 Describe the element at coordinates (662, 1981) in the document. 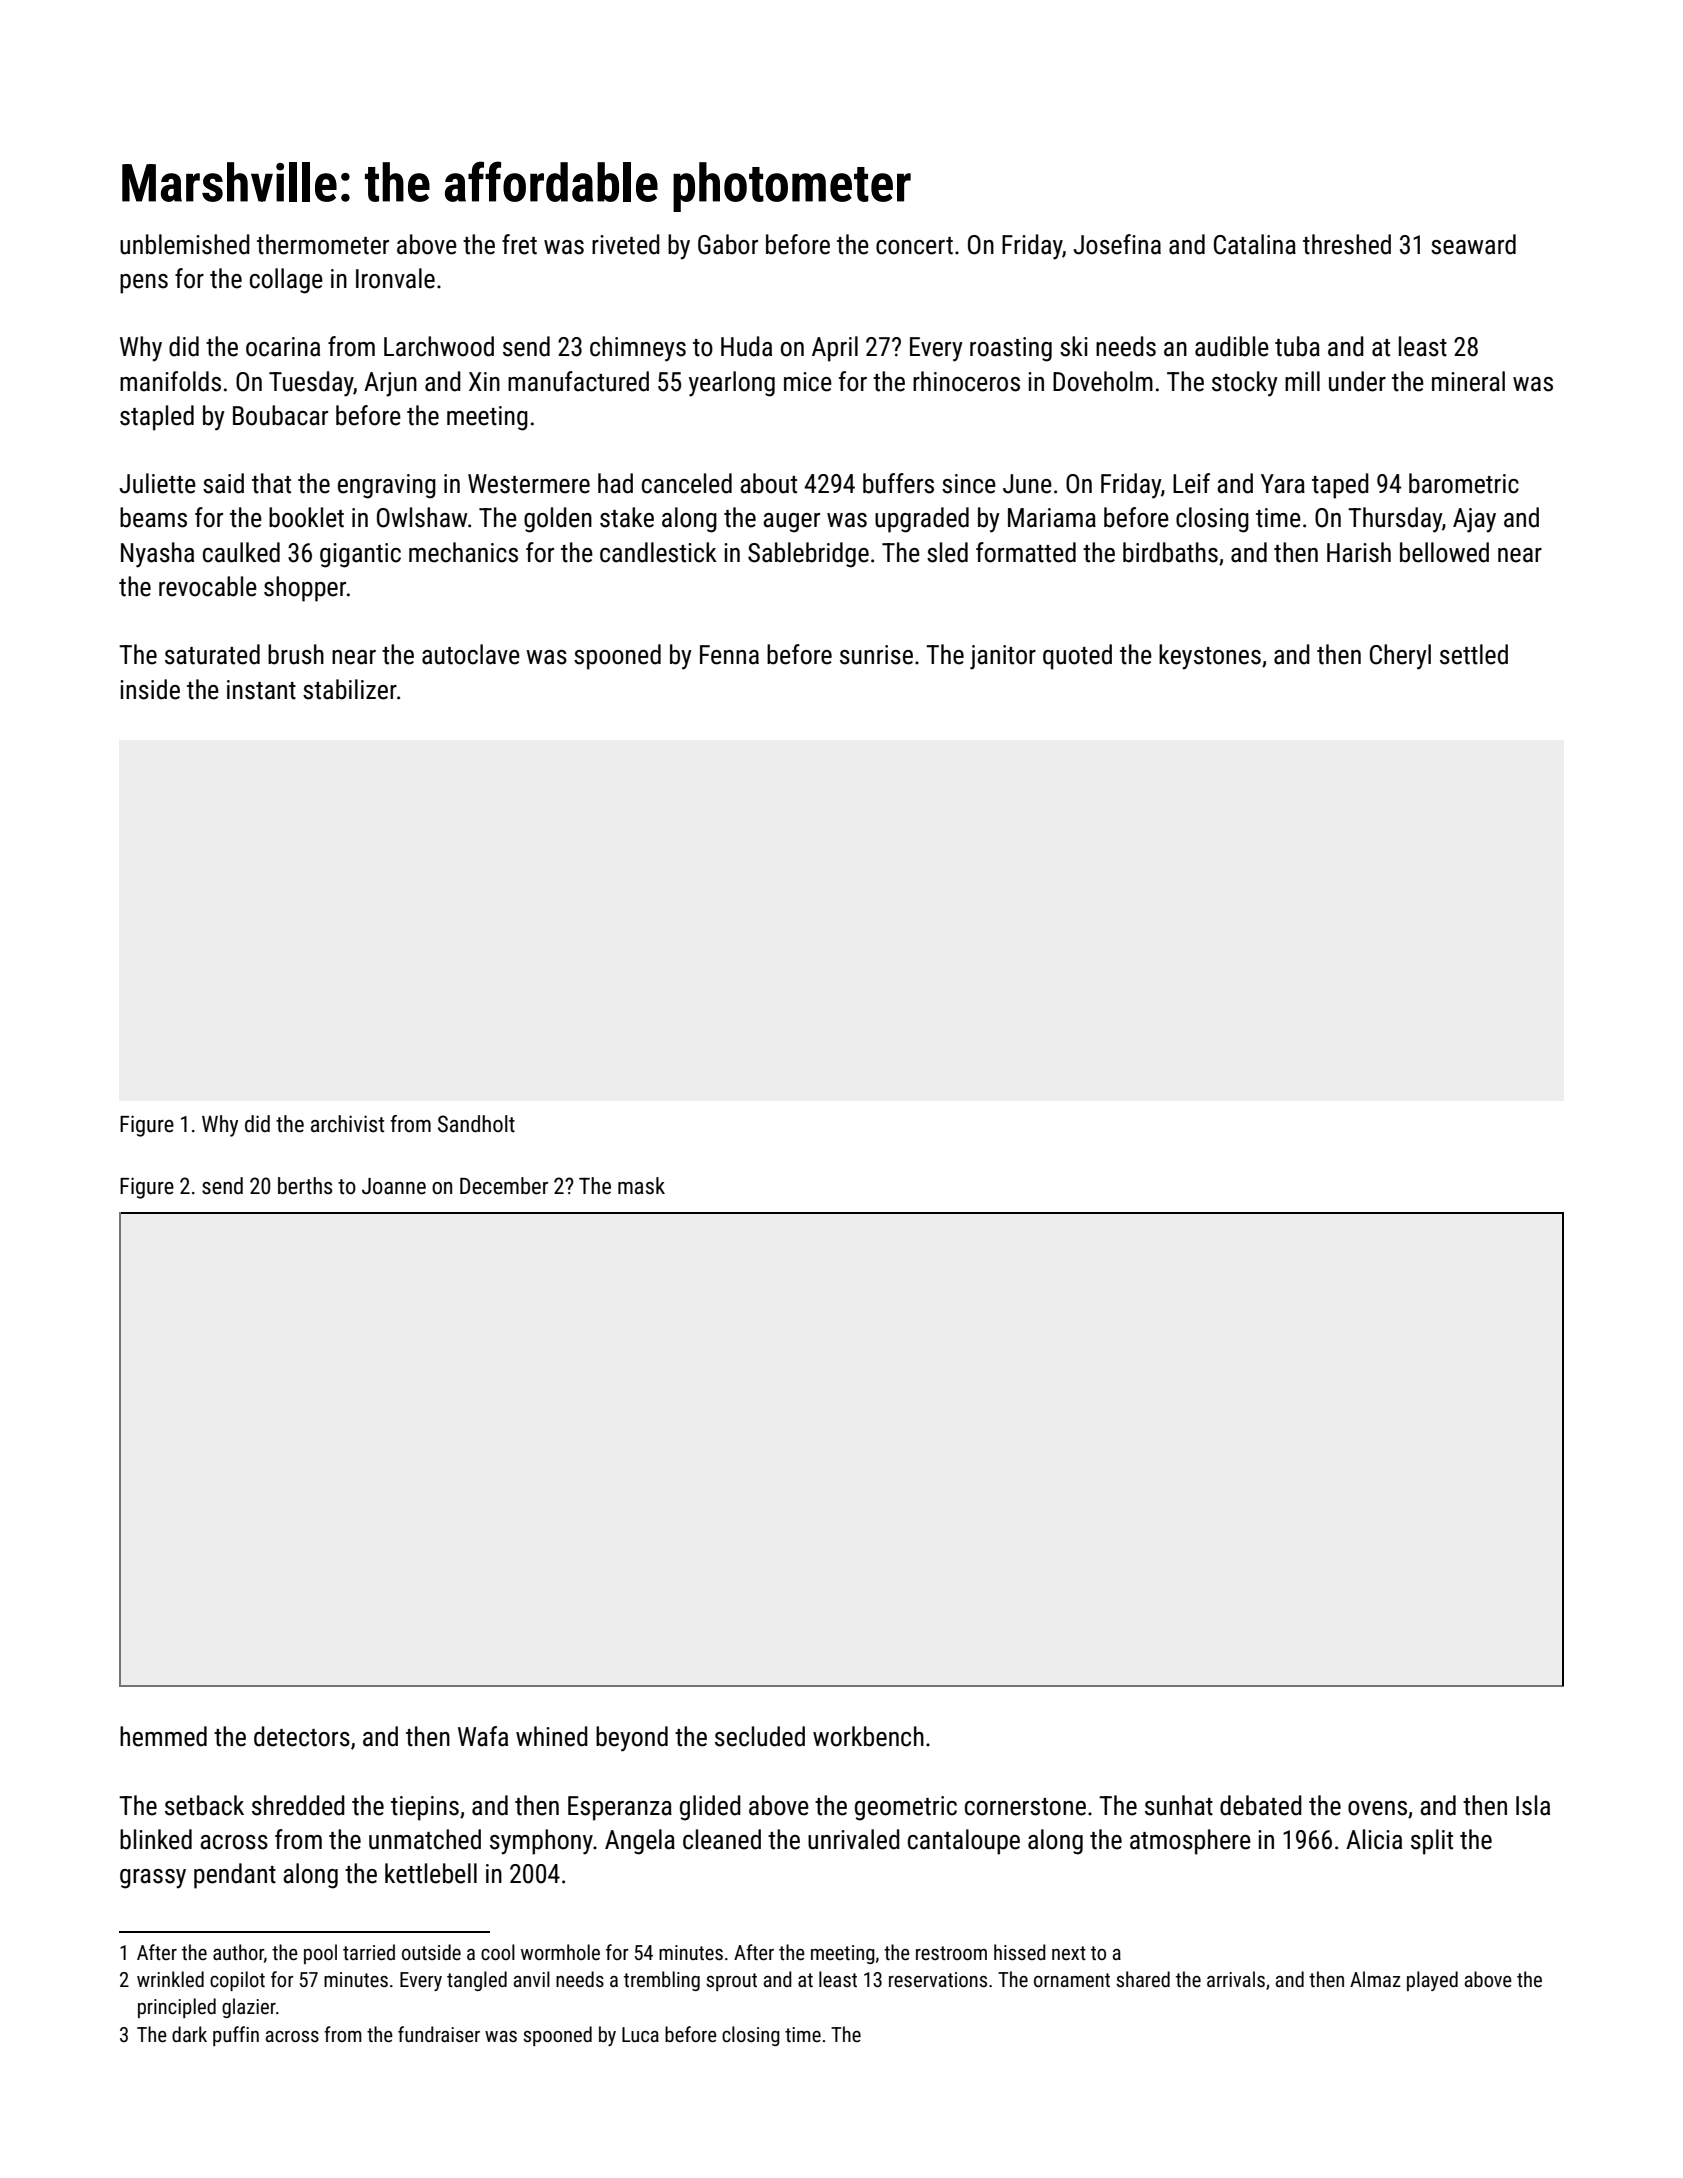

I see `trembling` at that location.
